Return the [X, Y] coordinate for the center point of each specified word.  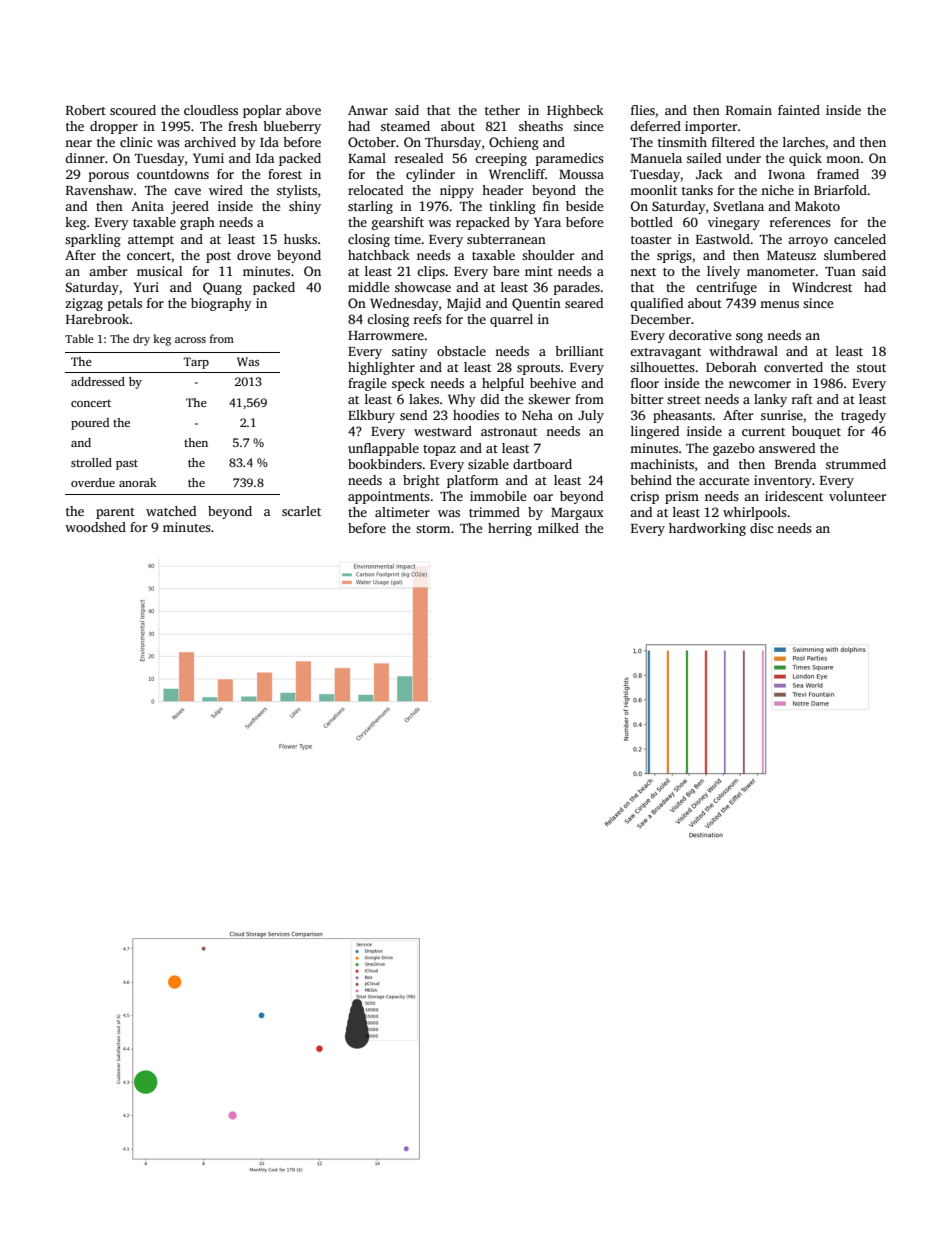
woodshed [95, 527]
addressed [98, 381]
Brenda [796, 464]
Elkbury [371, 416]
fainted [799, 110]
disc [761, 528]
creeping [501, 159]
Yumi [208, 158]
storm [433, 529]
